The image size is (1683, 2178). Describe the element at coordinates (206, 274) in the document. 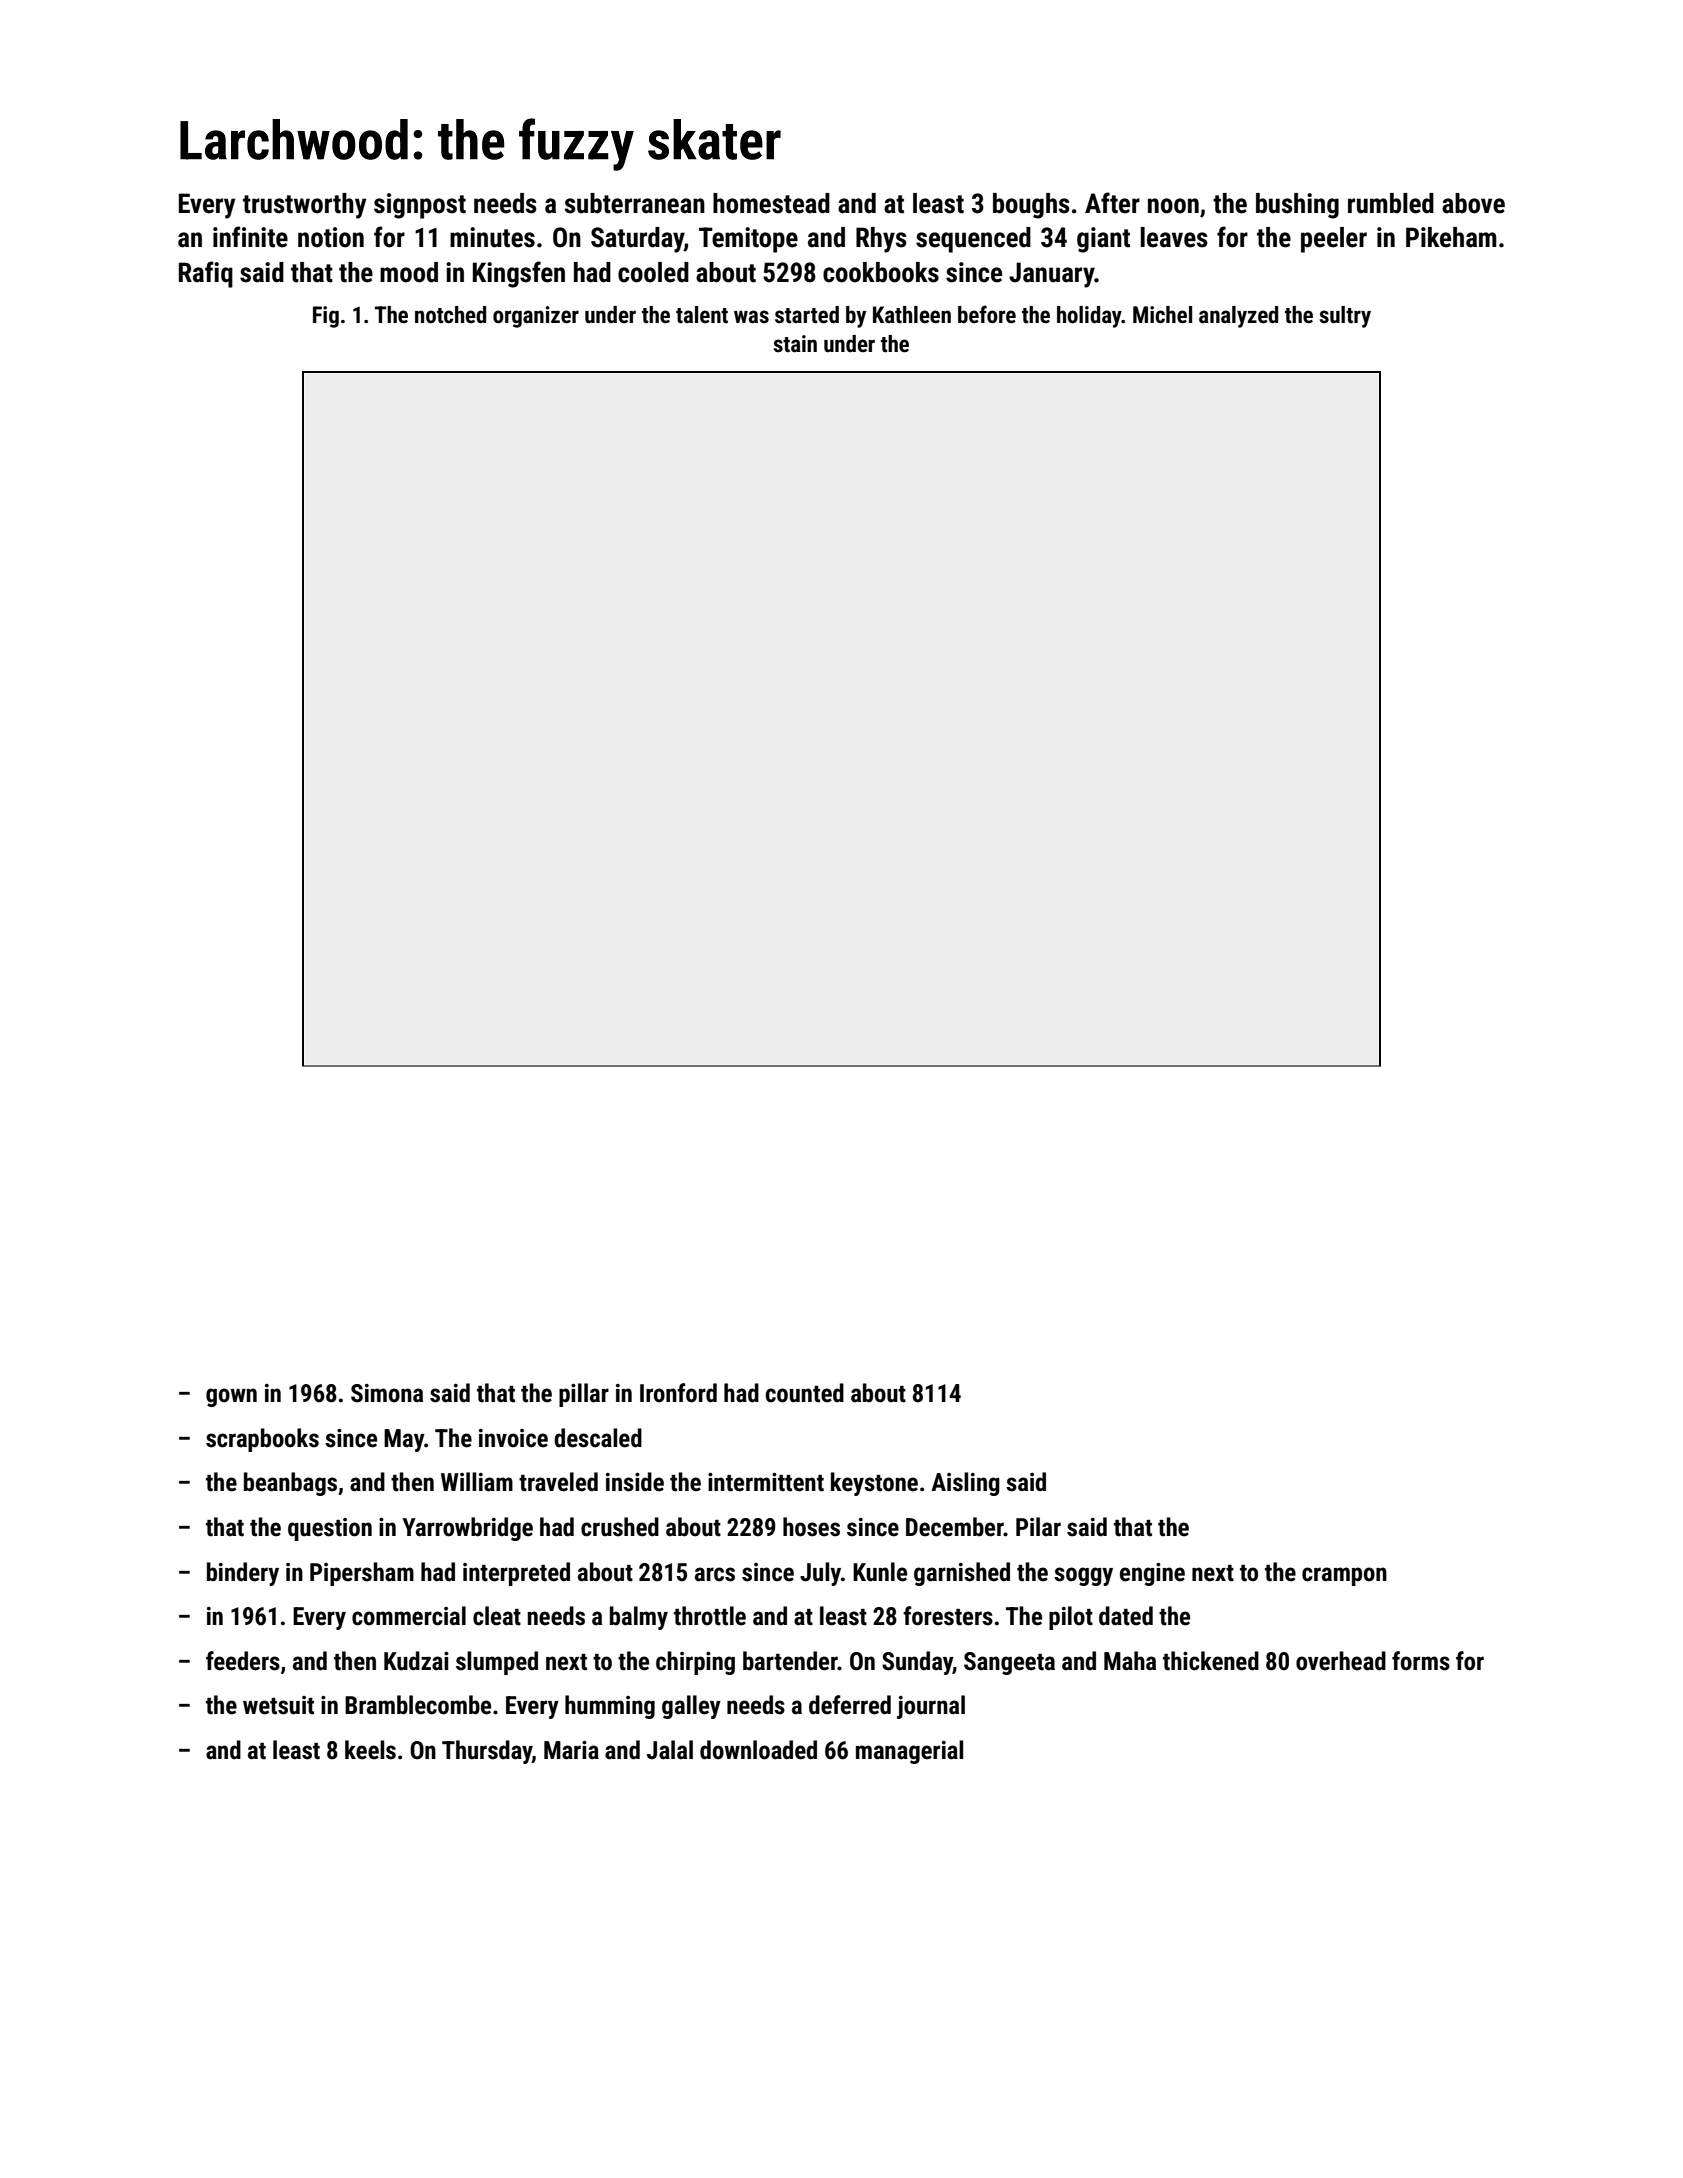

I see `Rafiq` at that location.
